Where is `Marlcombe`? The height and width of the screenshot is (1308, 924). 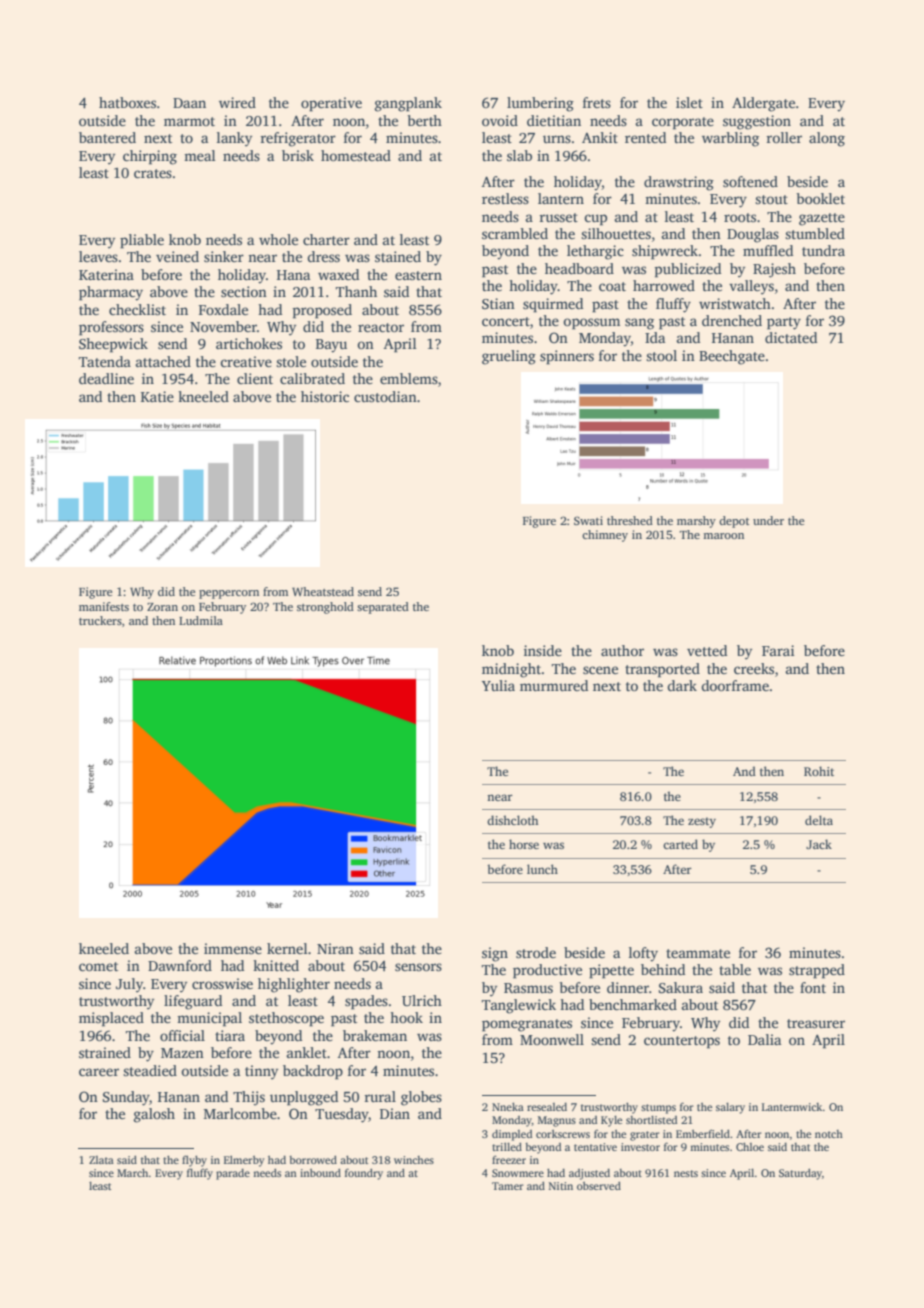
Marlcombe is located at coordinates (240, 1113).
